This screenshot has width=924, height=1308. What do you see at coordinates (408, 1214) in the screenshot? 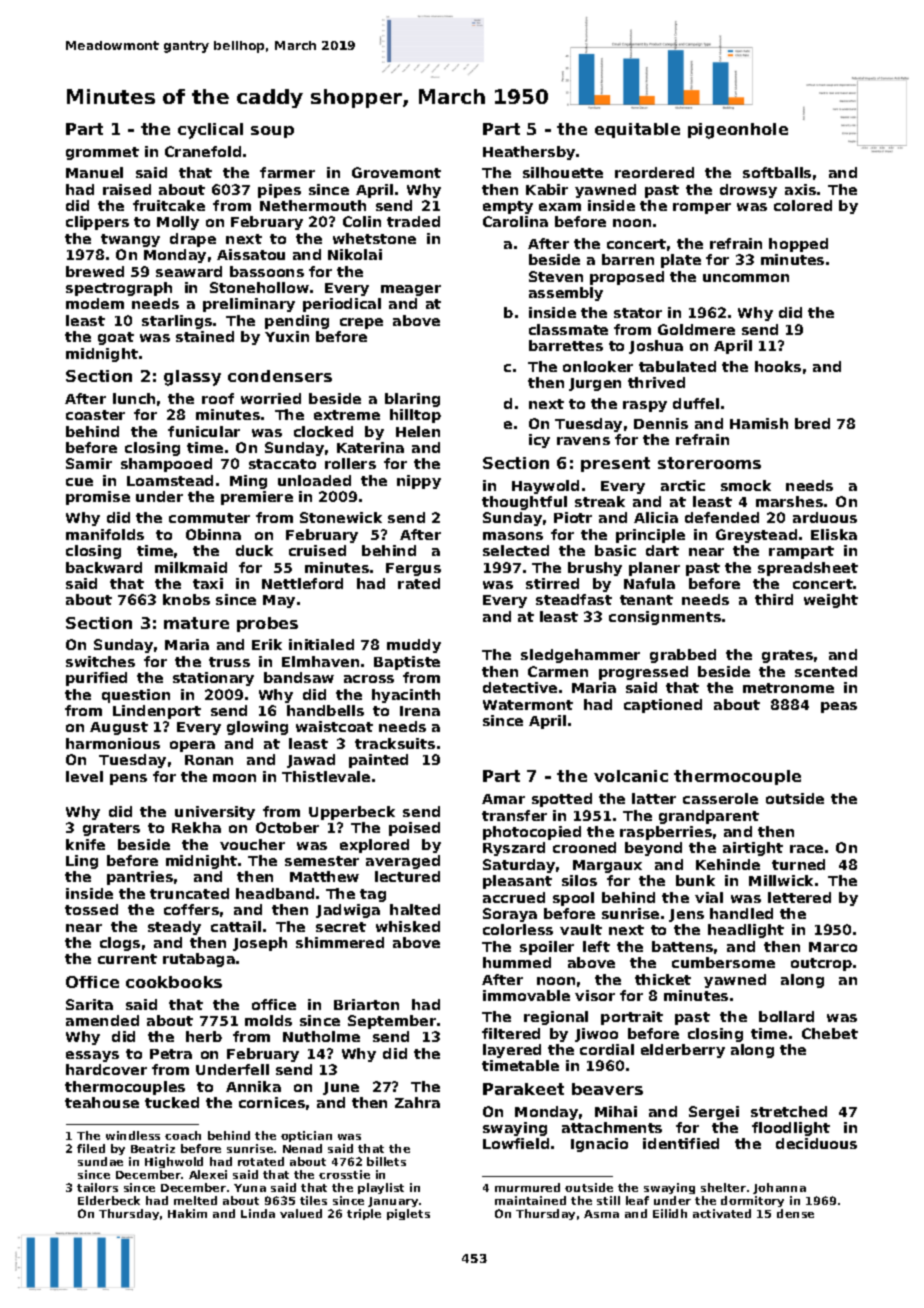
I see `piglets` at bounding box center [408, 1214].
